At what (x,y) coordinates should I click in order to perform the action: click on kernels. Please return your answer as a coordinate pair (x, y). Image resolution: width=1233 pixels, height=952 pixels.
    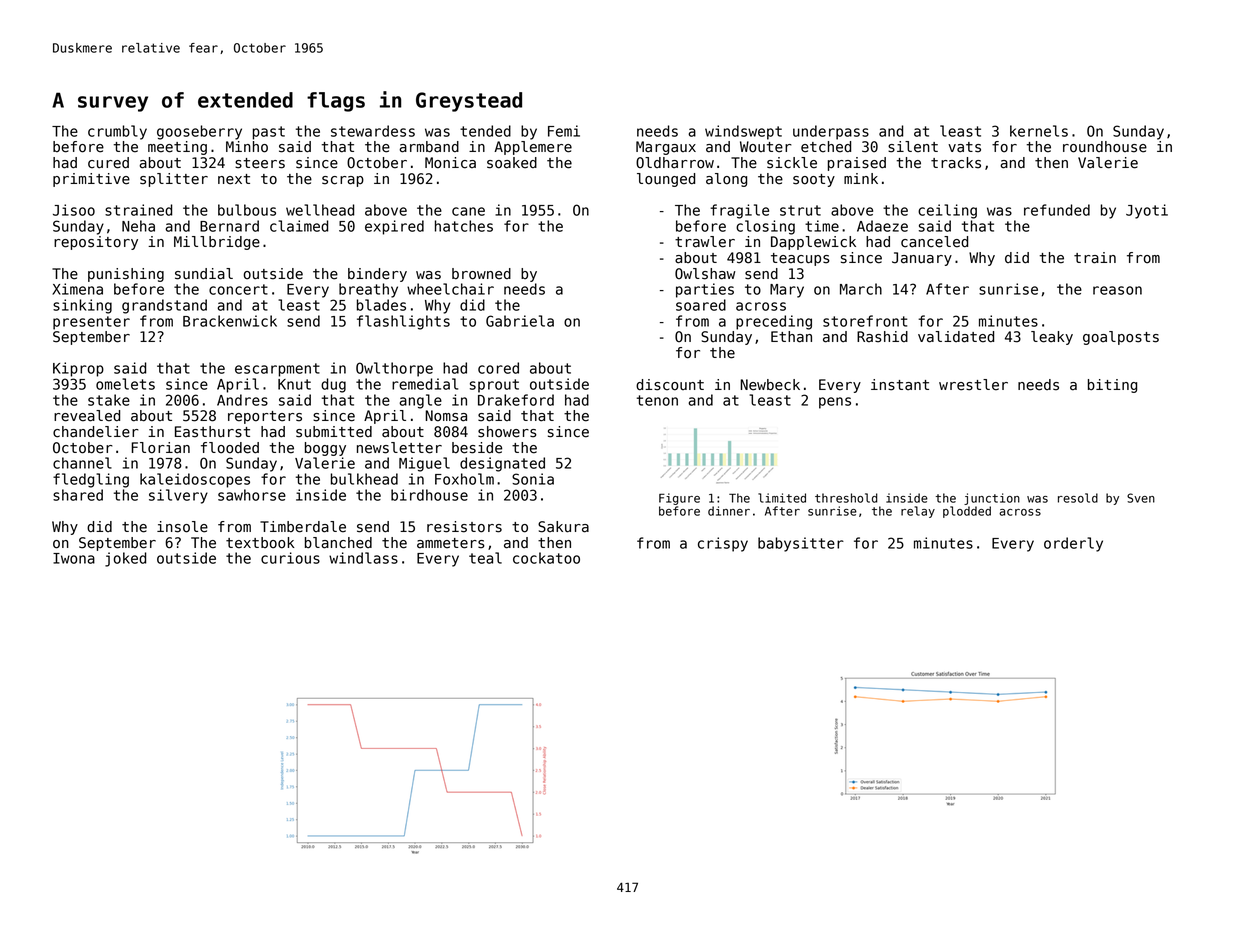
    Looking at the image, I should click on (1039, 131).
